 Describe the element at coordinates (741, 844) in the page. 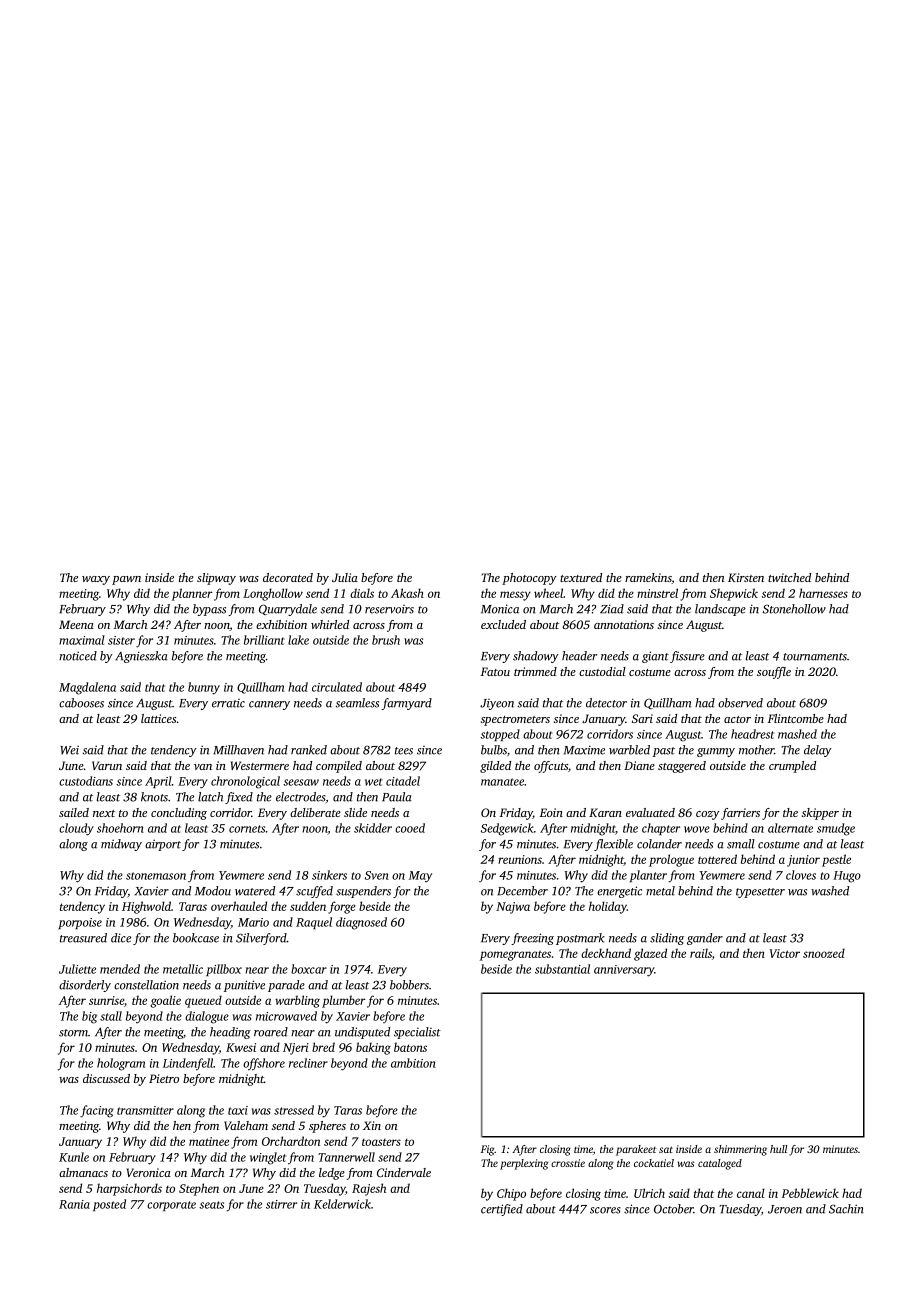

I see `small` at that location.
